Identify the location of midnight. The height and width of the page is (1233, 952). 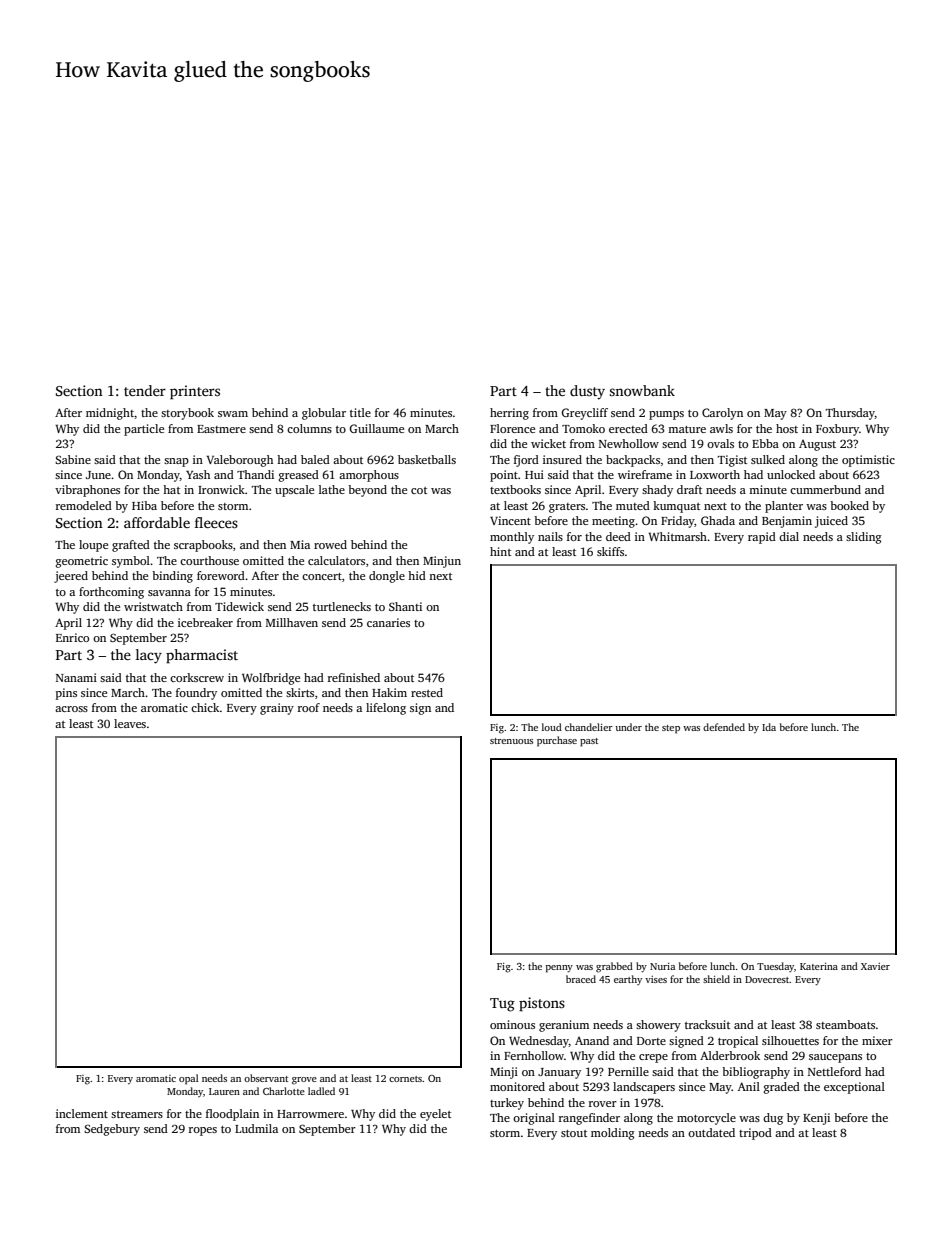
(110, 414).
